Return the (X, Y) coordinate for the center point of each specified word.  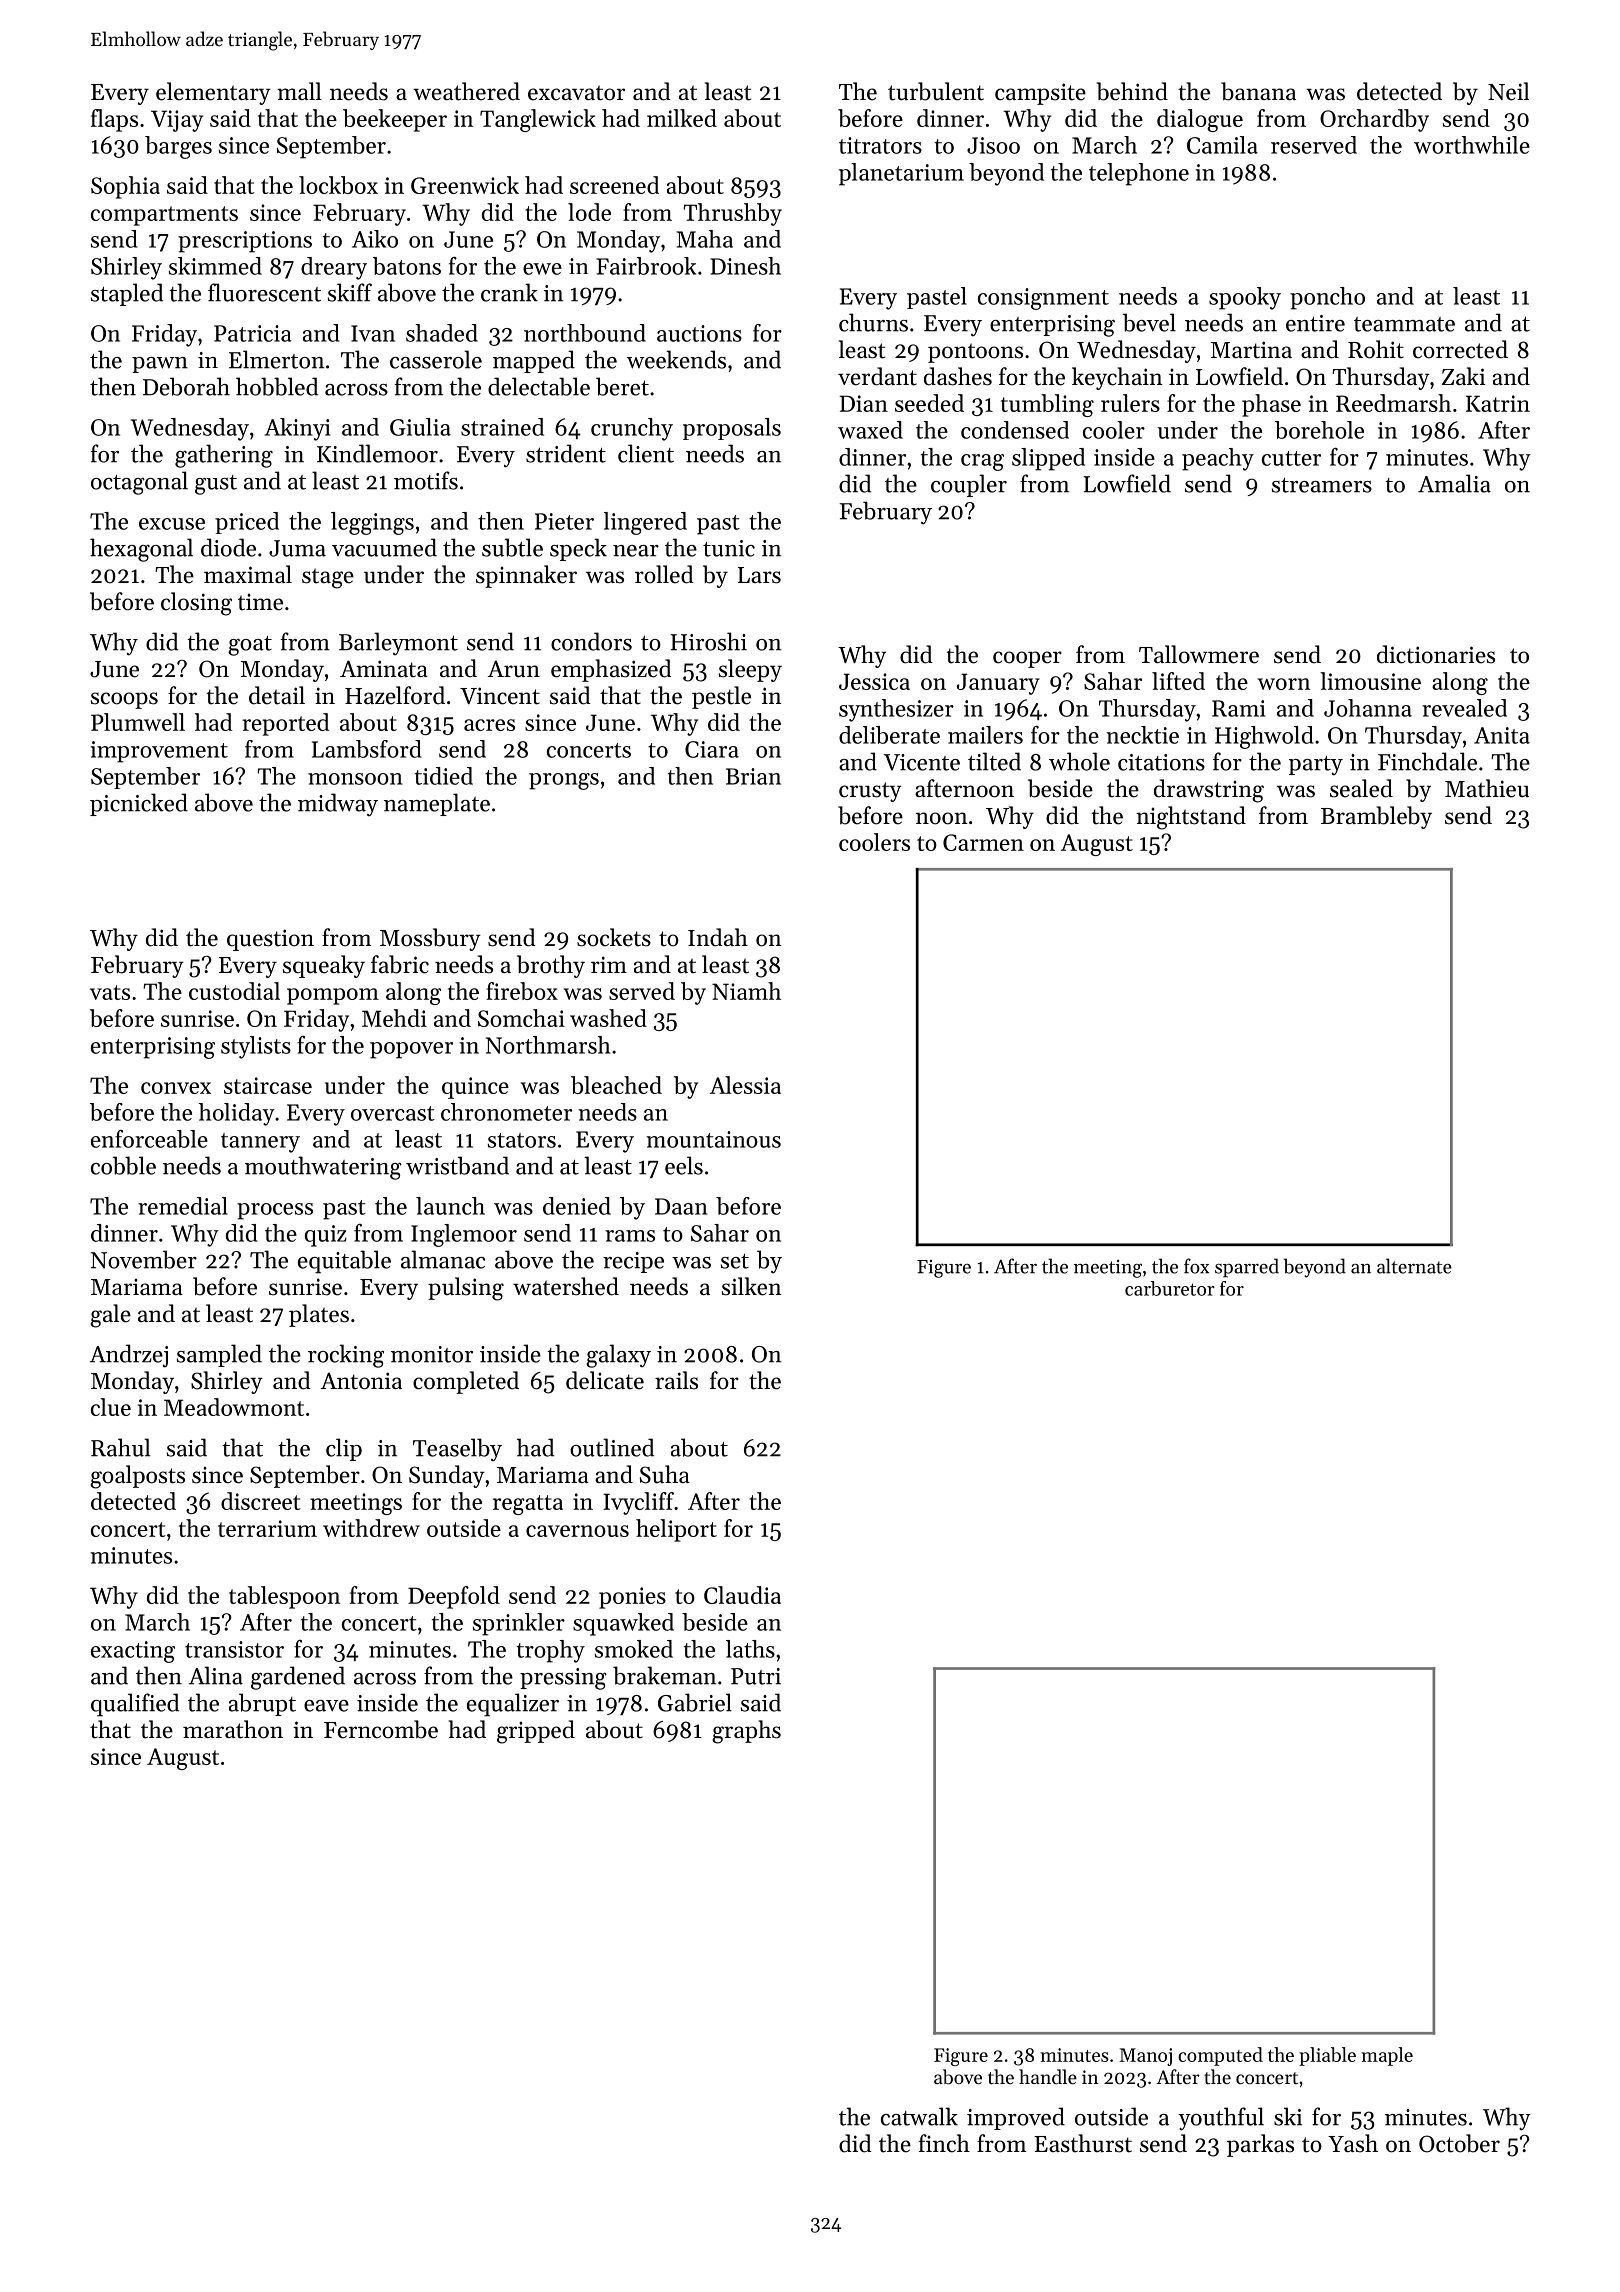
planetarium (901, 174)
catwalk (919, 2116)
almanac (443, 1259)
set (735, 1261)
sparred (1247, 1267)
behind (1132, 91)
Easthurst (1083, 2143)
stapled (127, 294)
